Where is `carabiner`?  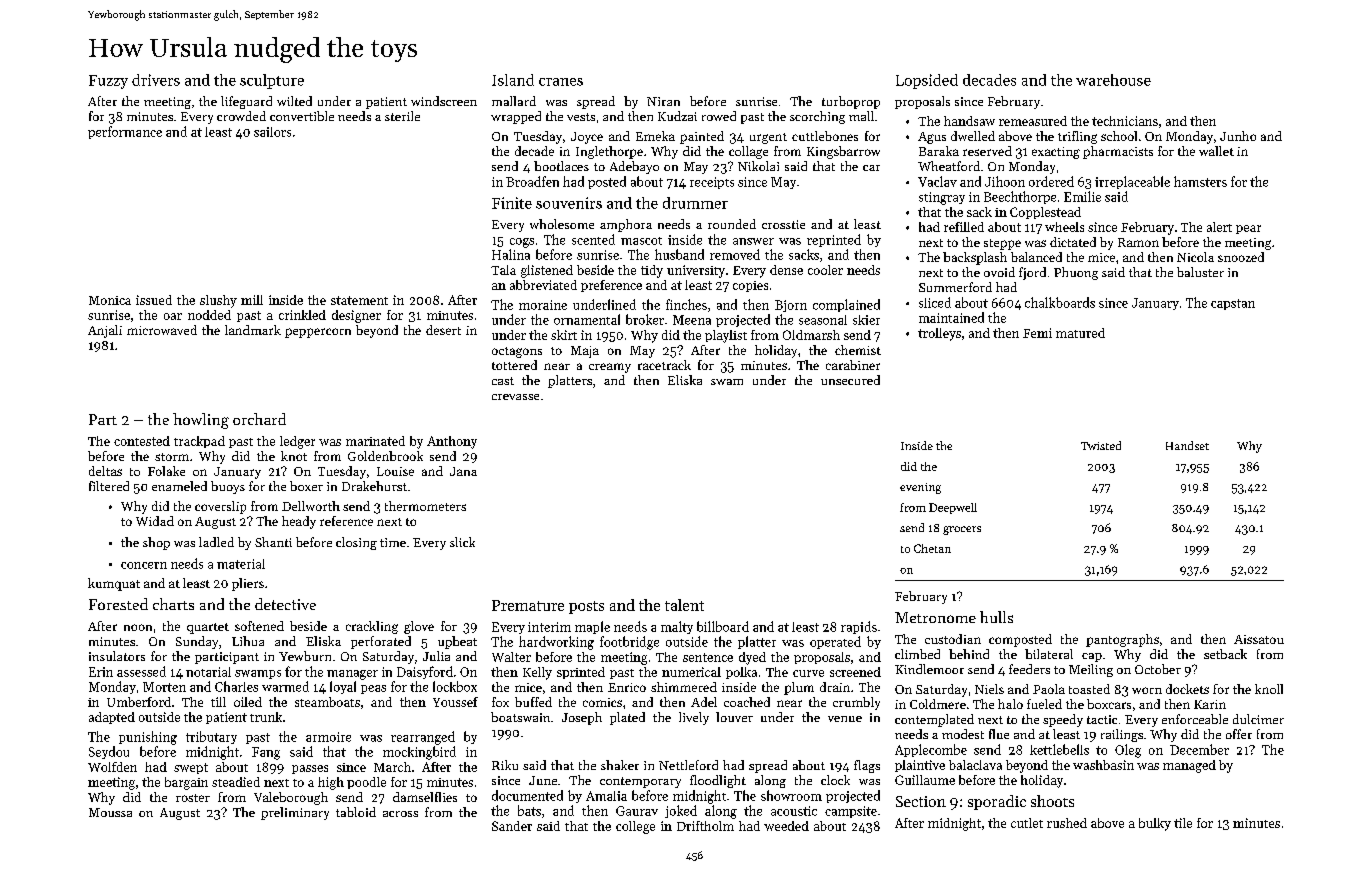
carabiner is located at coordinates (853, 365).
